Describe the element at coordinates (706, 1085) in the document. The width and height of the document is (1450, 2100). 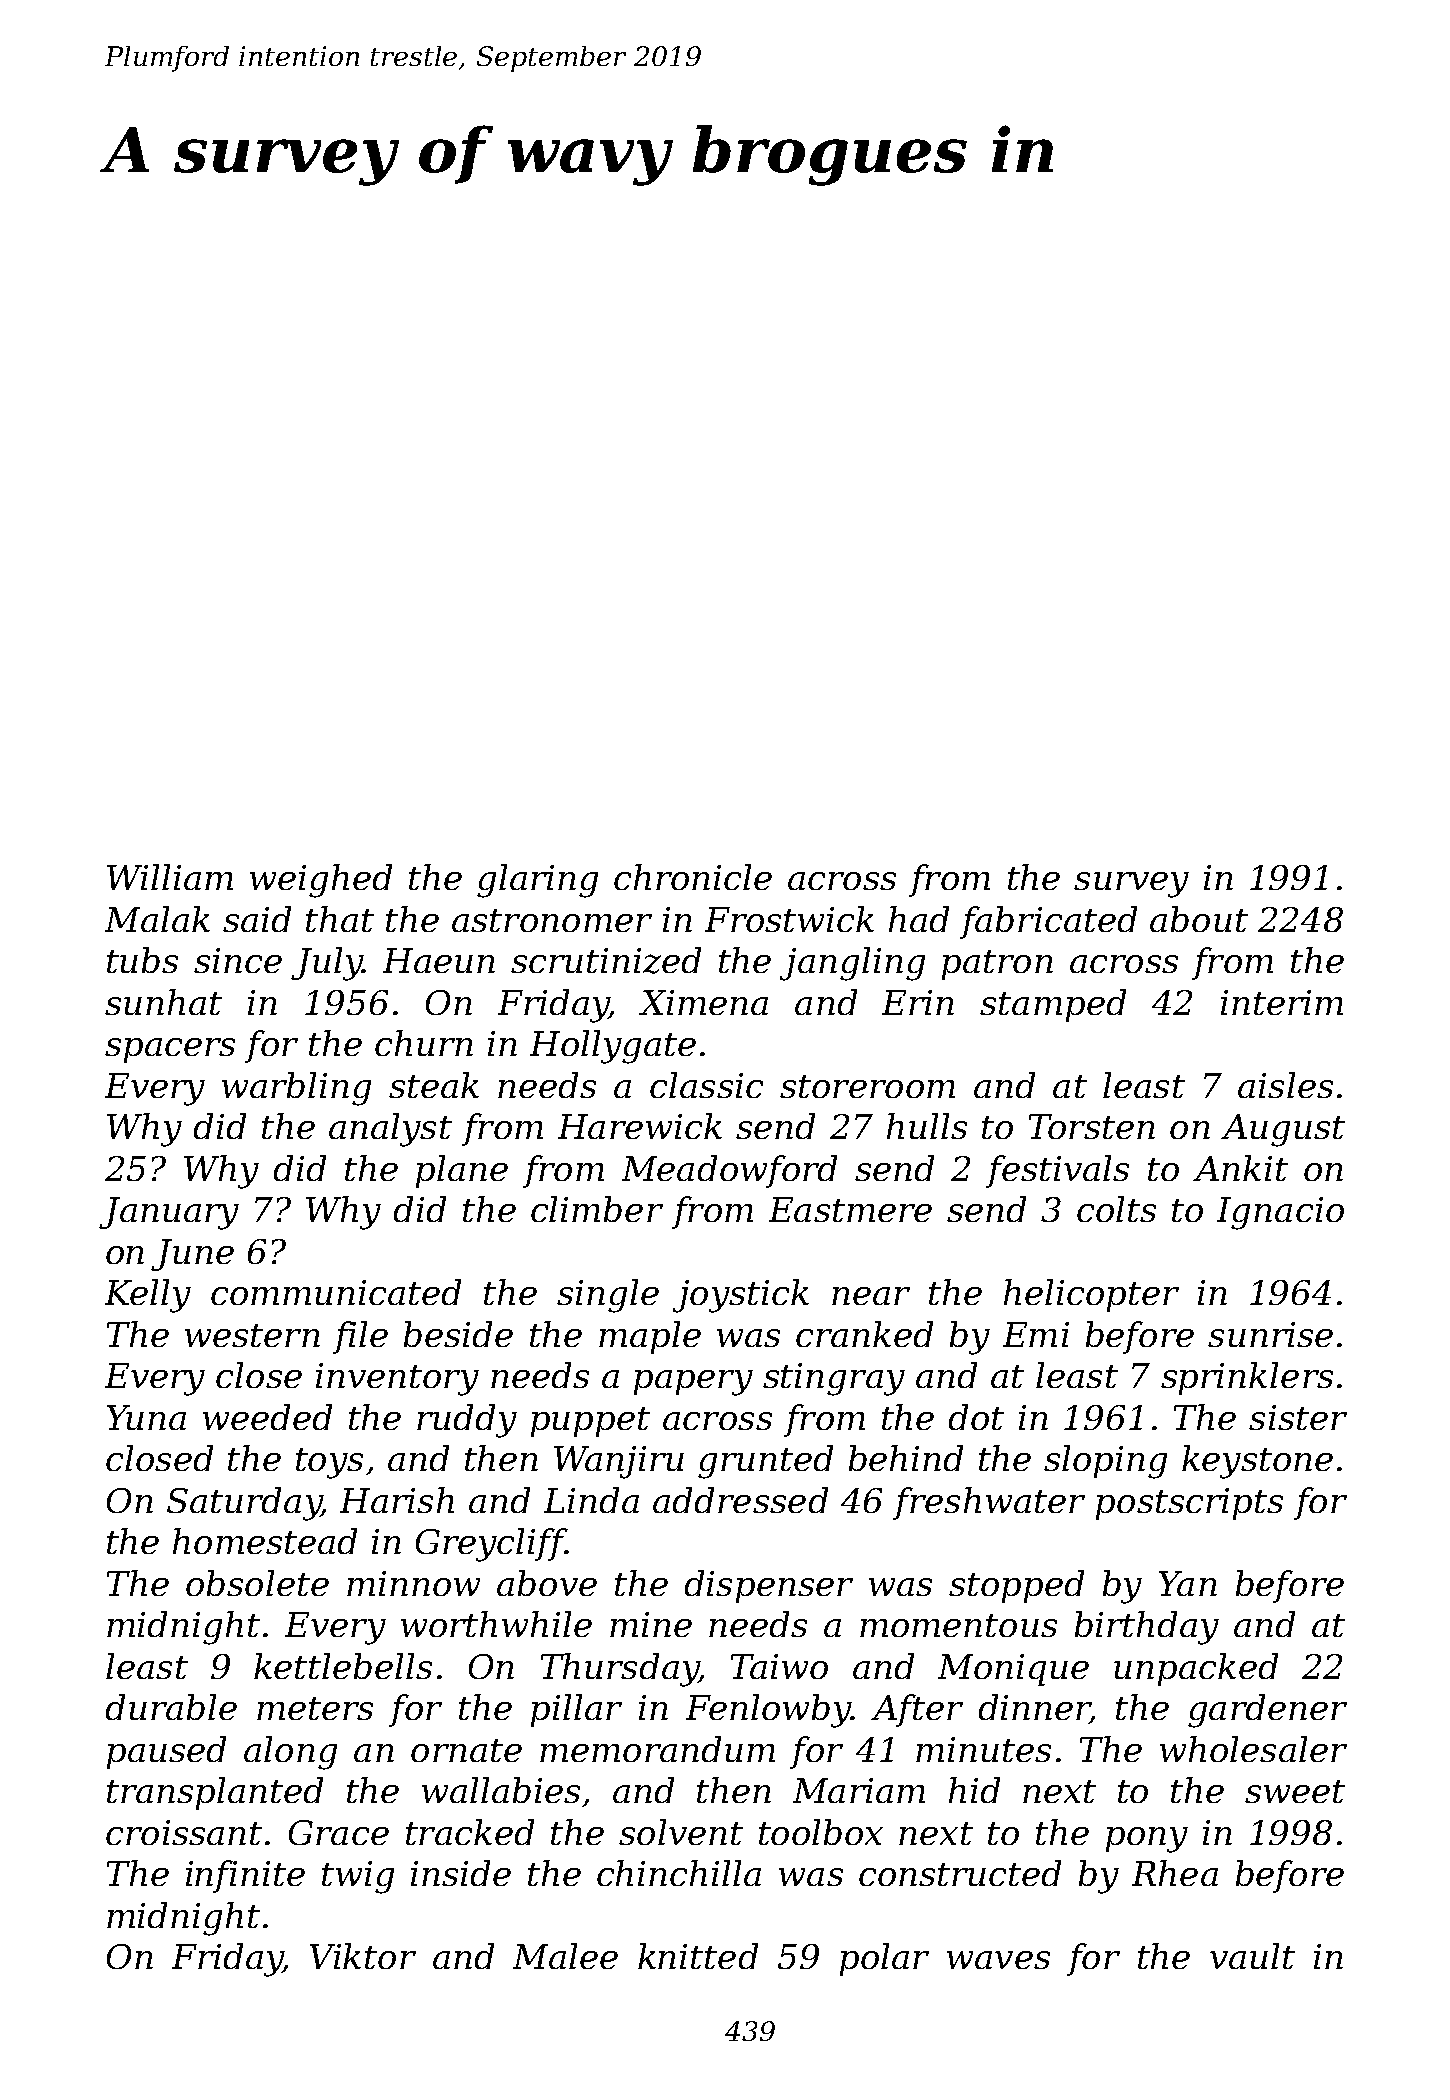
I see `classic` at that location.
